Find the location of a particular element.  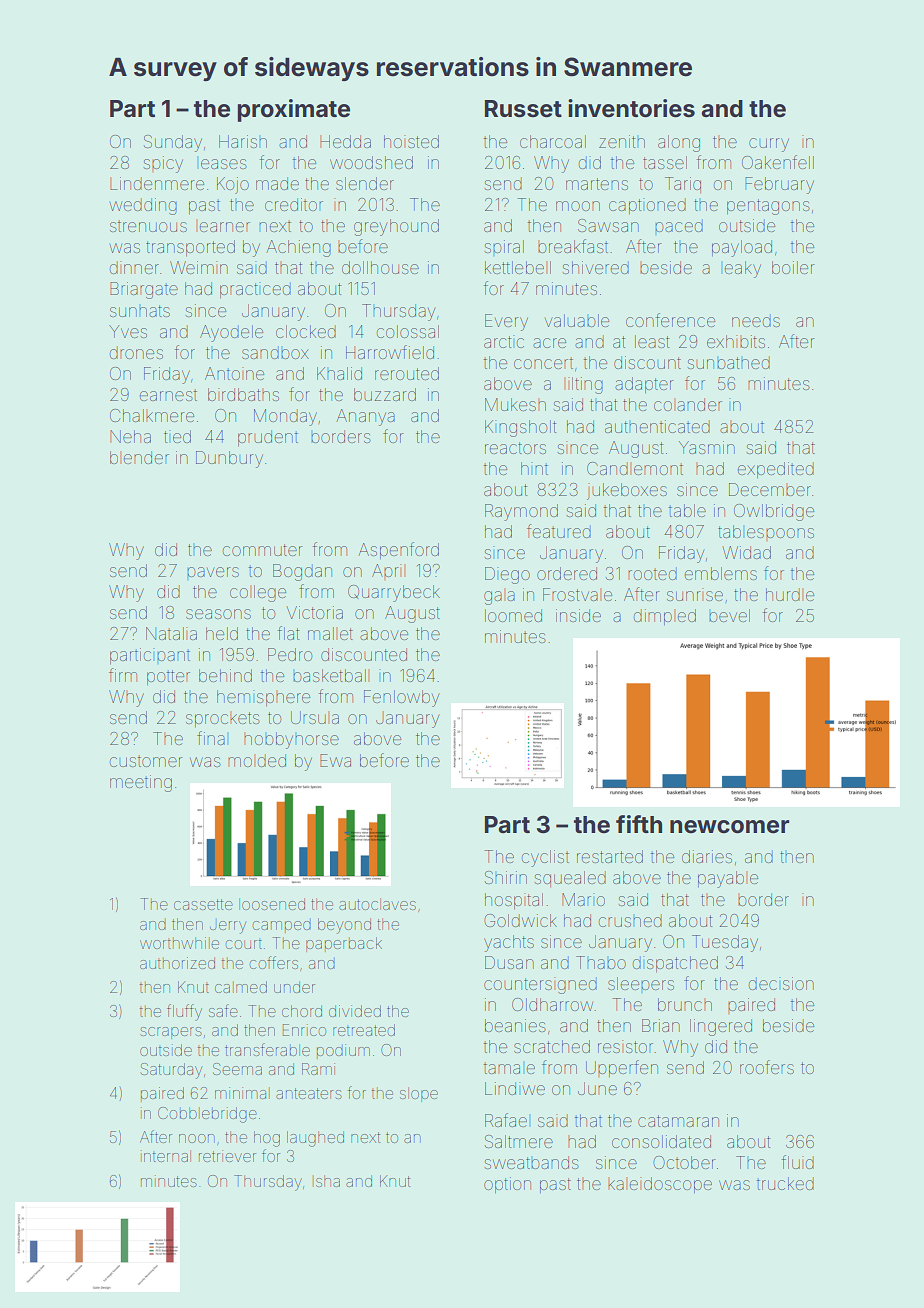

Russet is located at coordinates (523, 109).
